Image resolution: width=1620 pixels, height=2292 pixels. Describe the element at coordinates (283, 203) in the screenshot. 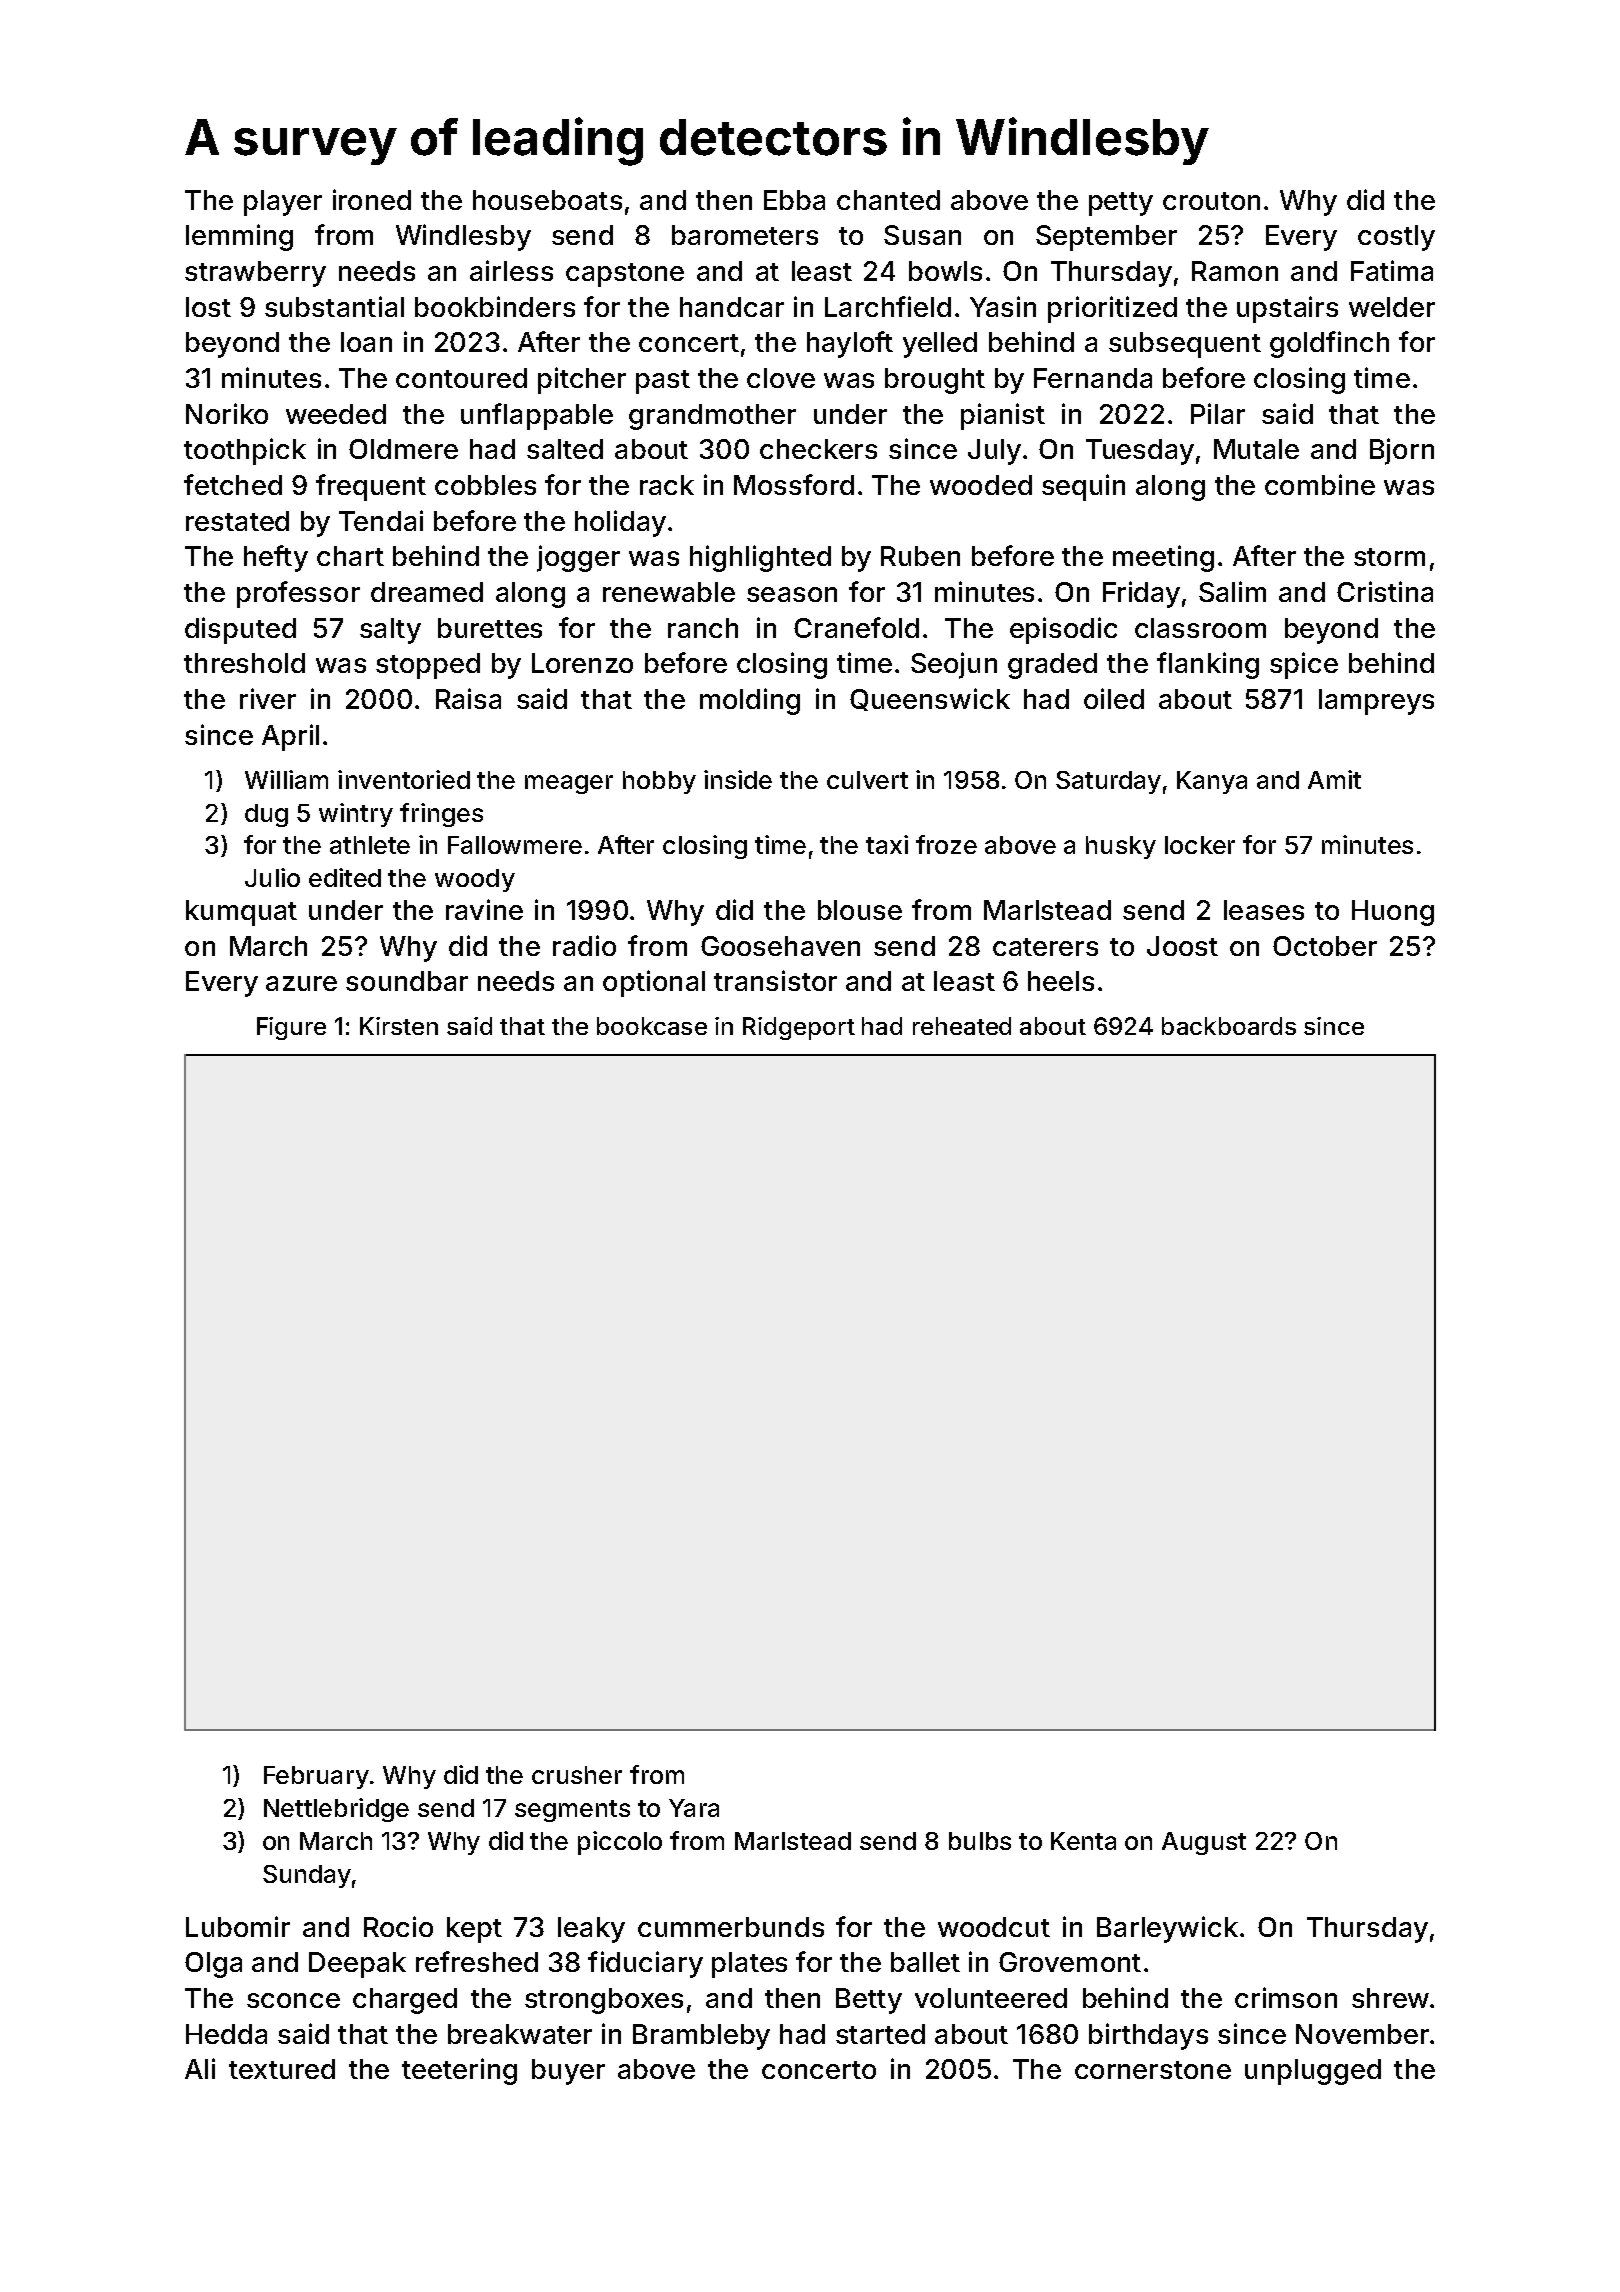

I see `player` at that location.
